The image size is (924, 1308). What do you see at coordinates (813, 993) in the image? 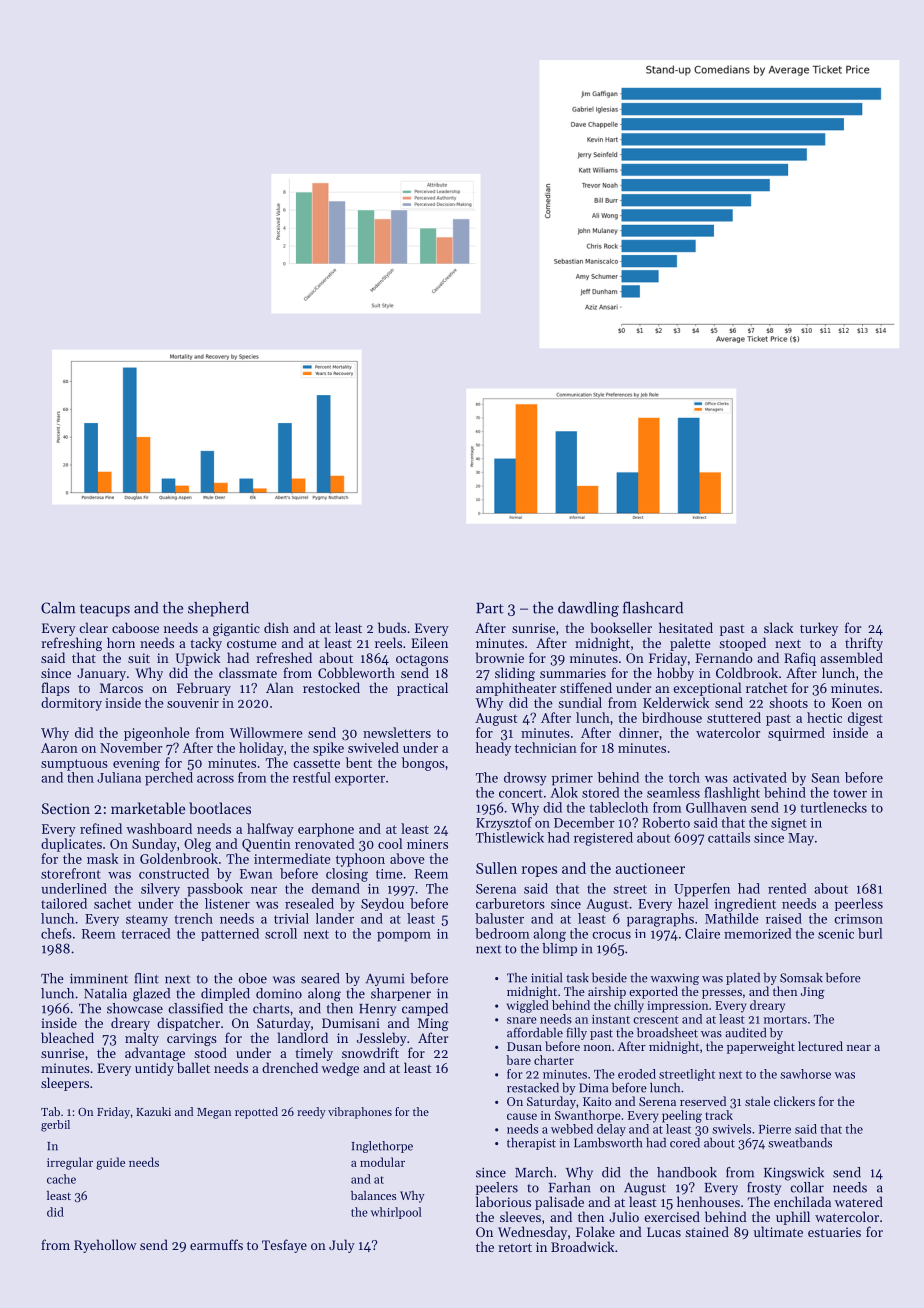
I see `Jing` at bounding box center [813, 993].
